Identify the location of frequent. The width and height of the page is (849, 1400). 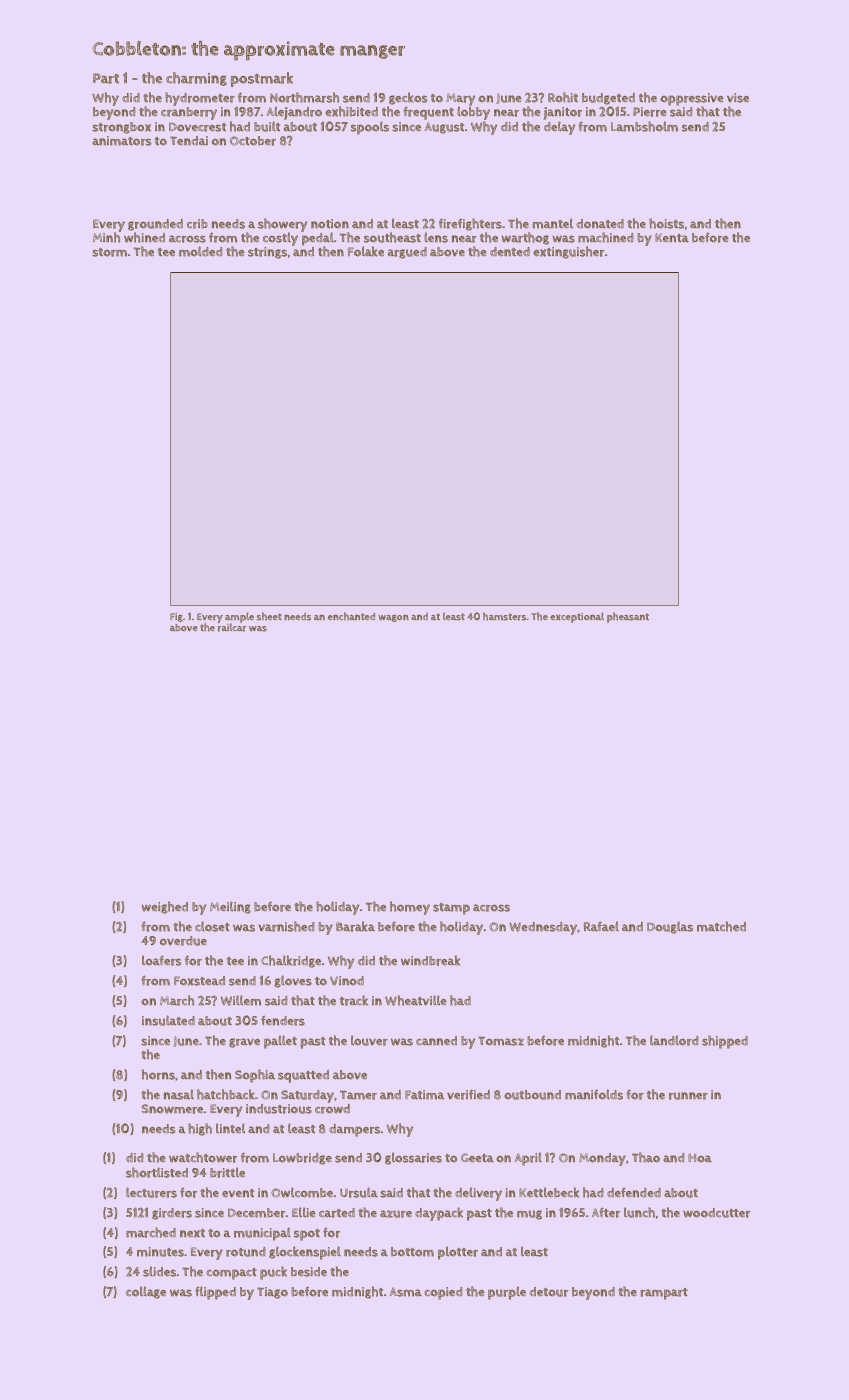
(428, 113).
